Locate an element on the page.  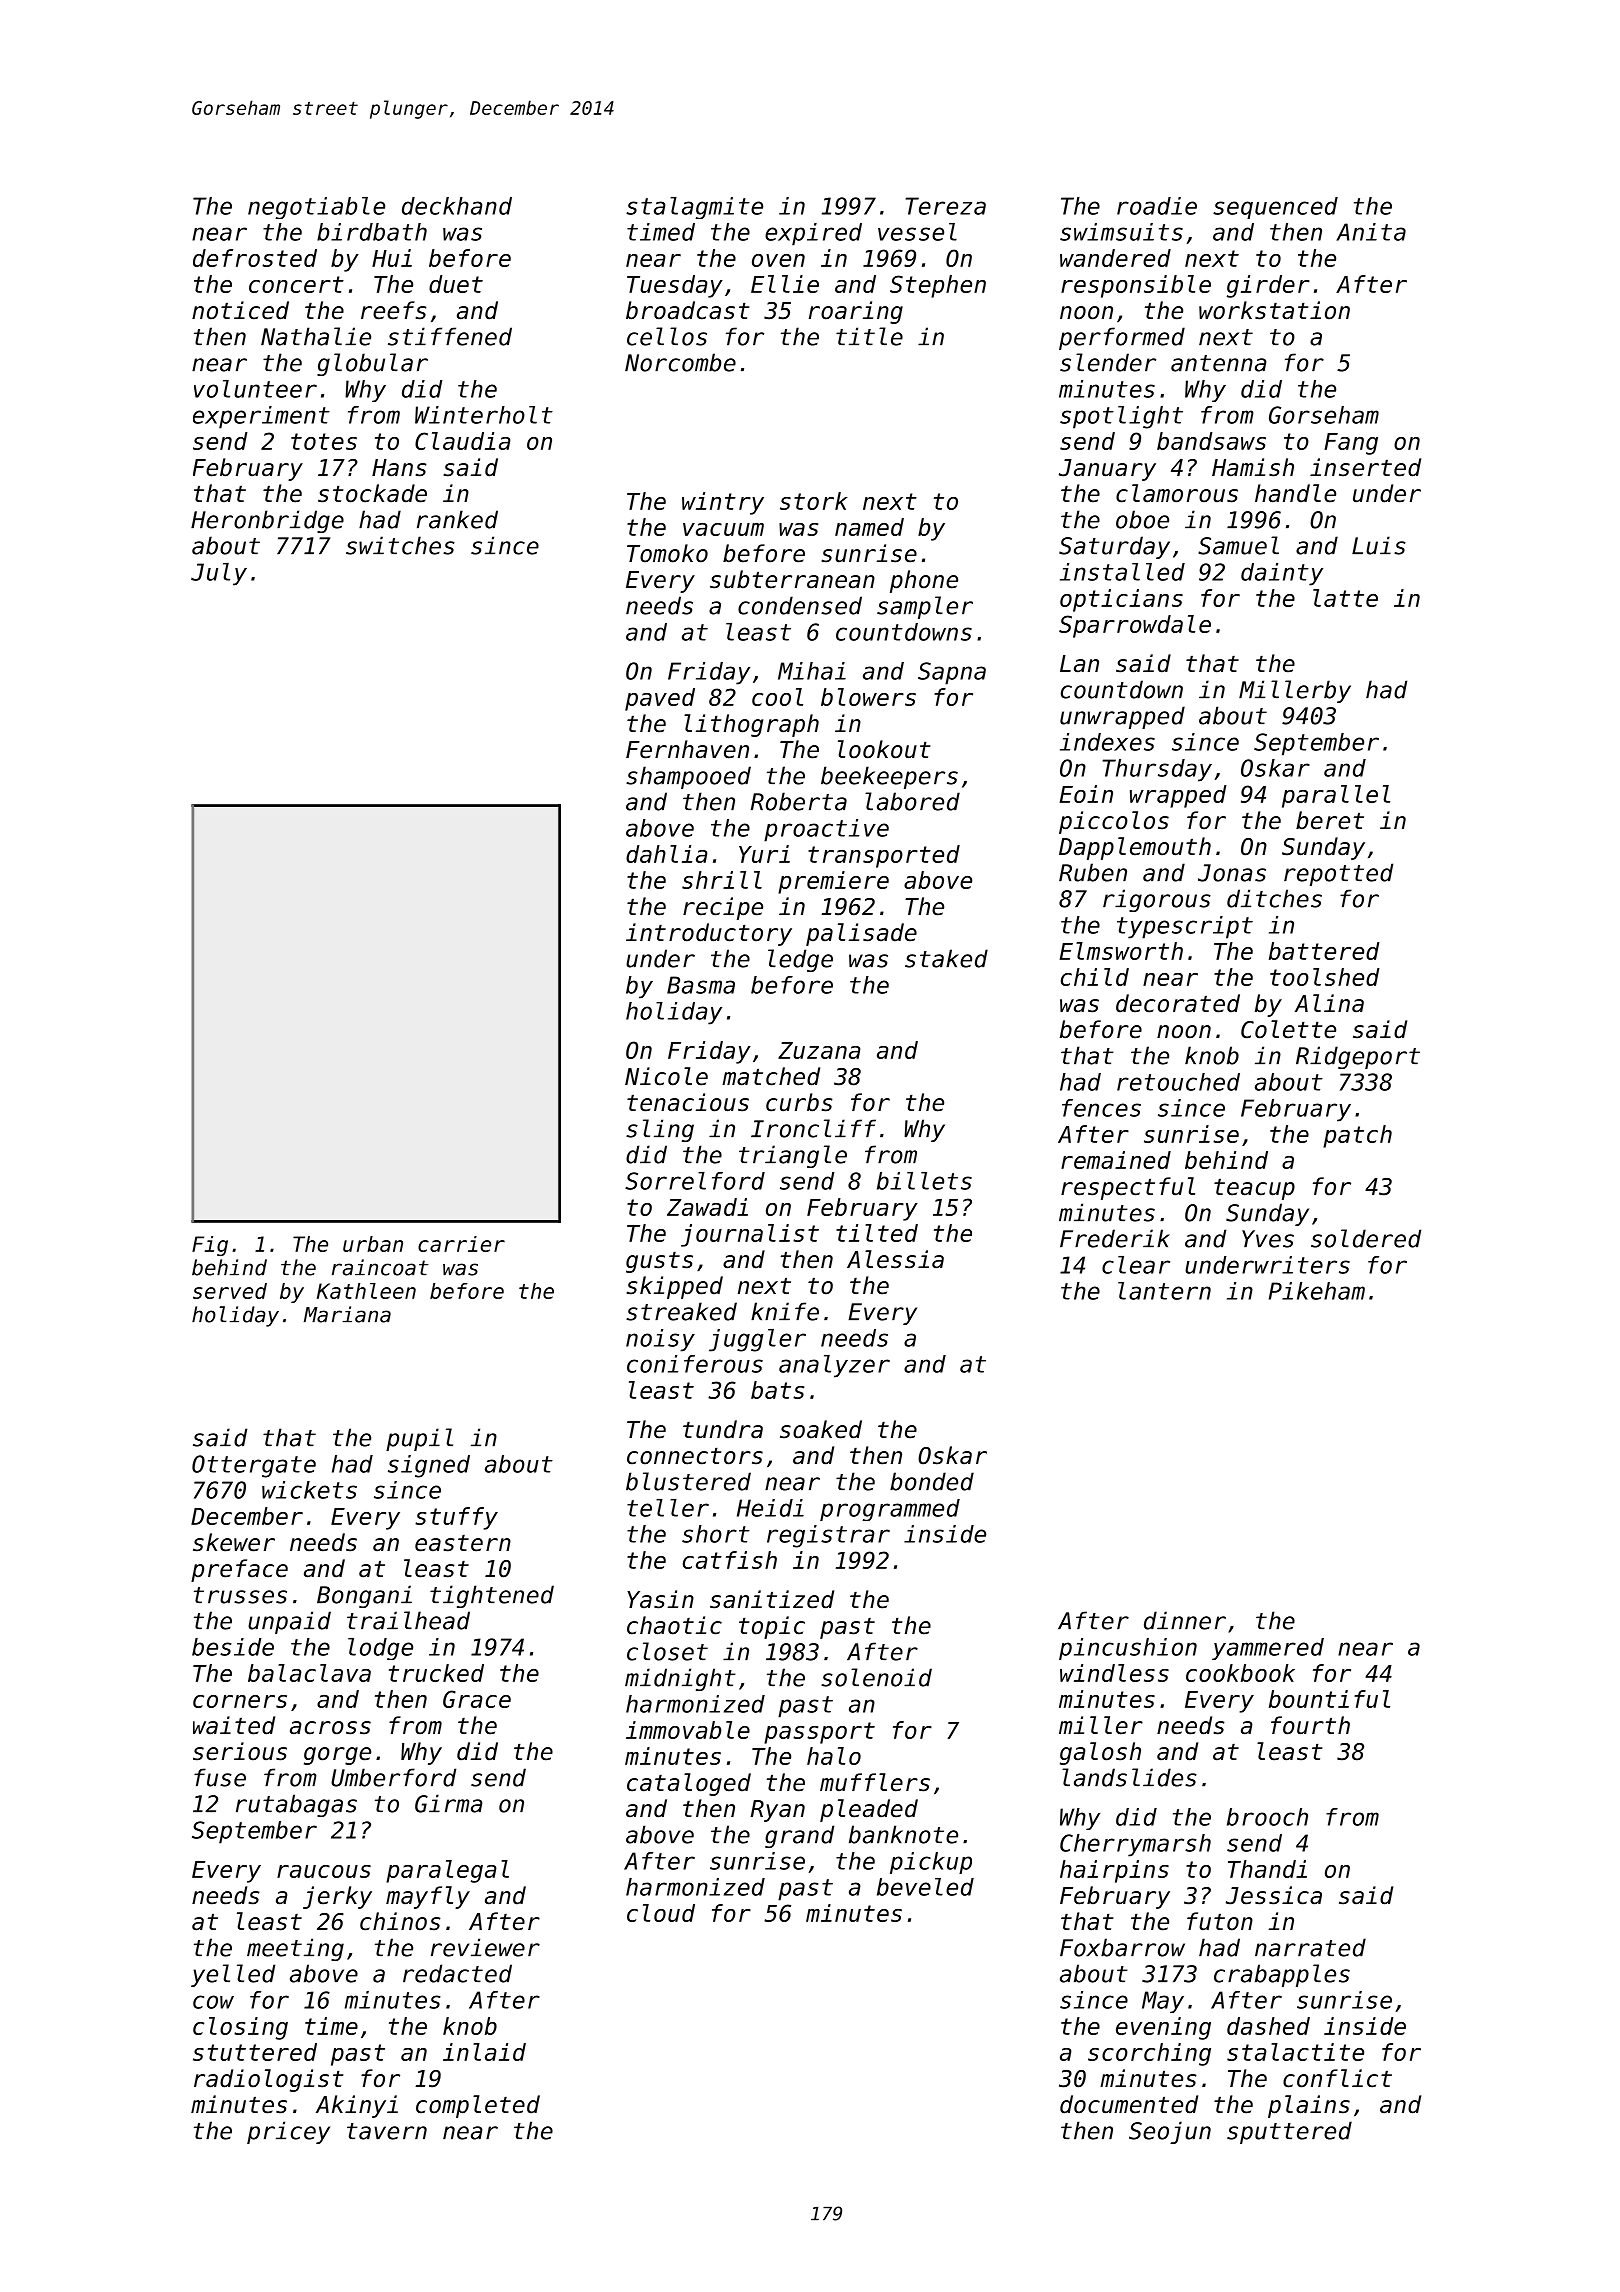
blustered is located at coordinates (688, 1481).
